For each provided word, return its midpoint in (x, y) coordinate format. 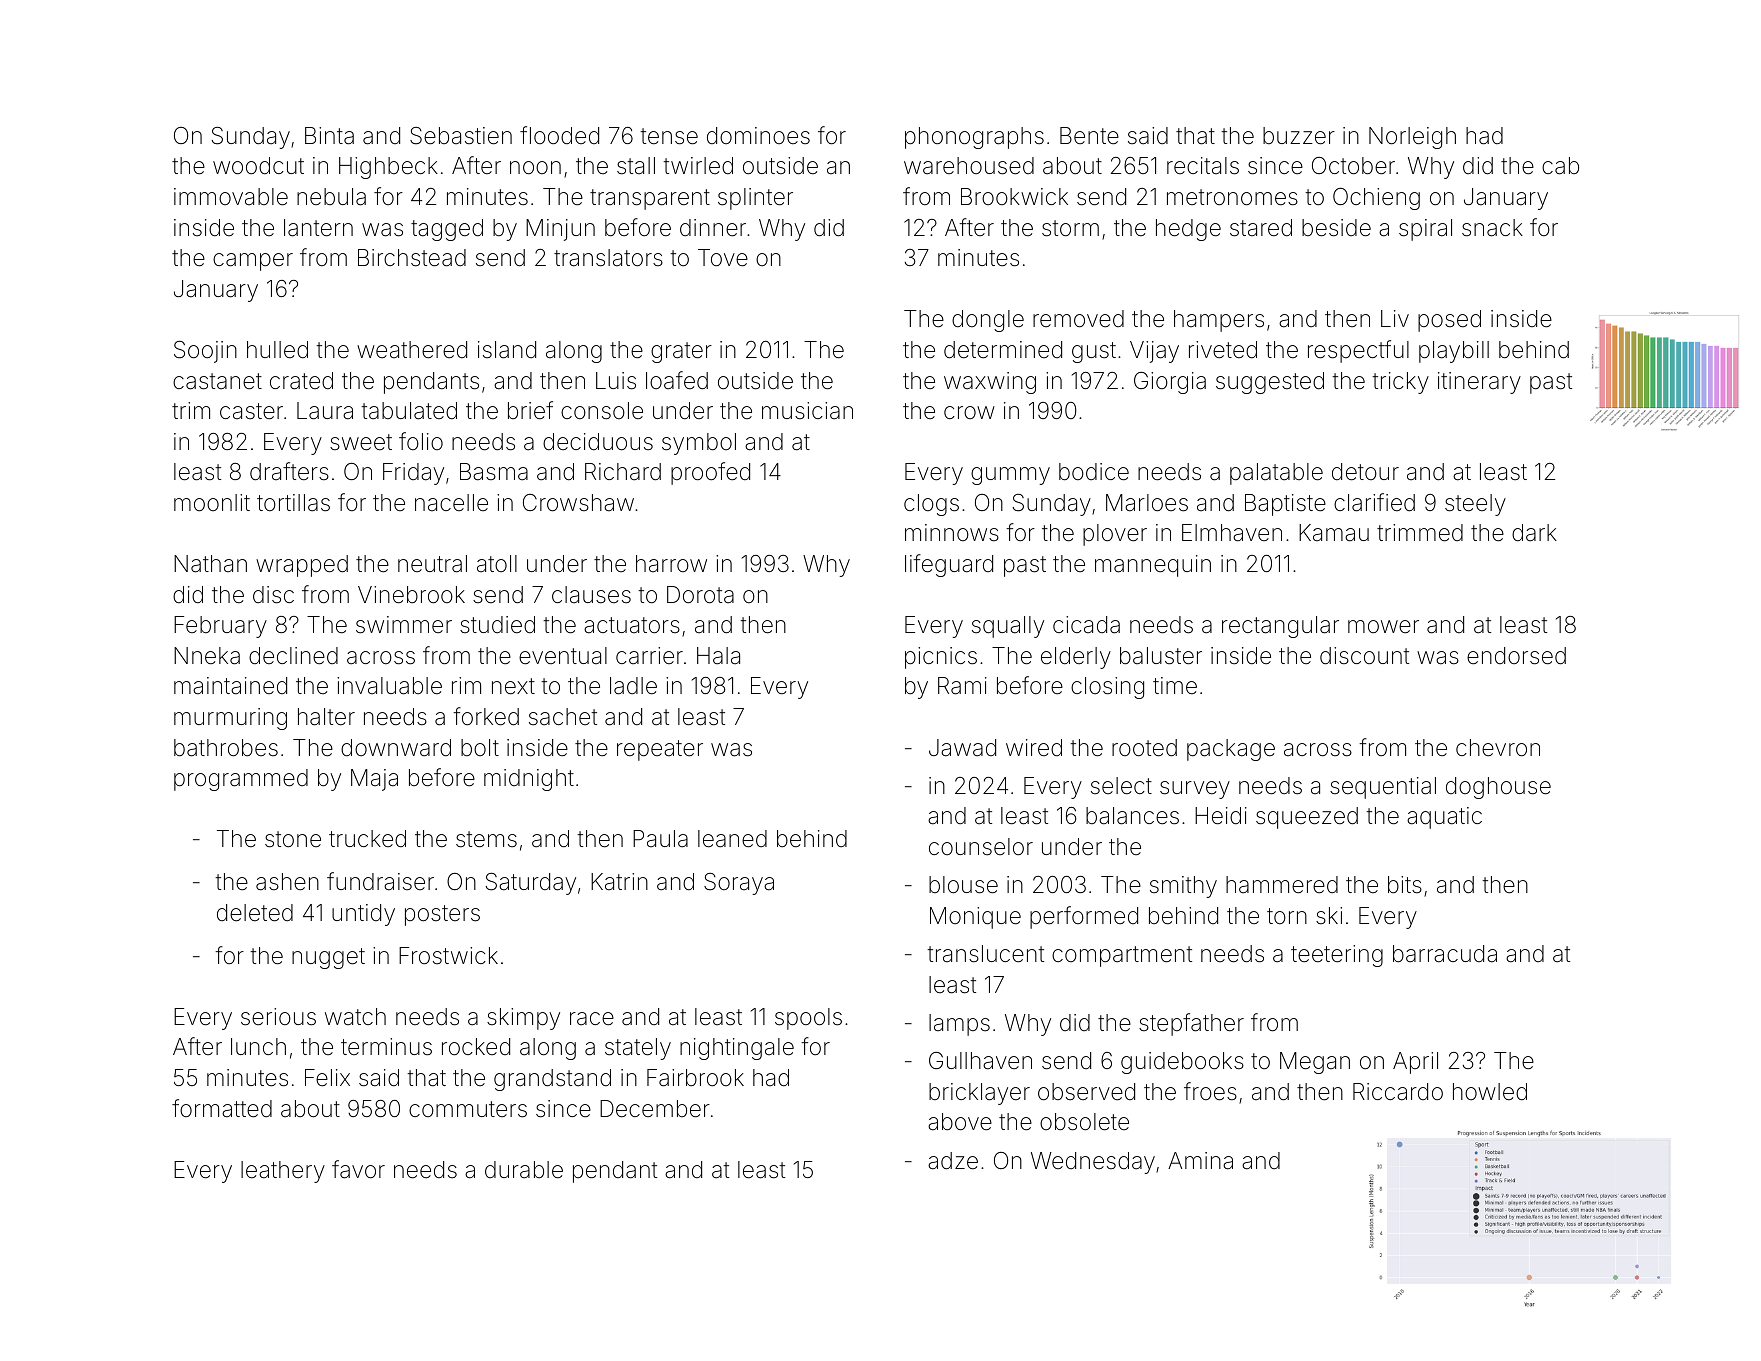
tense (669, 136)
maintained (230, 686)
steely (1475, 505)
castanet (217, 381)
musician (807, 411)
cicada (1086, 625)
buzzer (1299, 136)
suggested (1270, 383)
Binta (329, 136)
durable (524, 1170)
